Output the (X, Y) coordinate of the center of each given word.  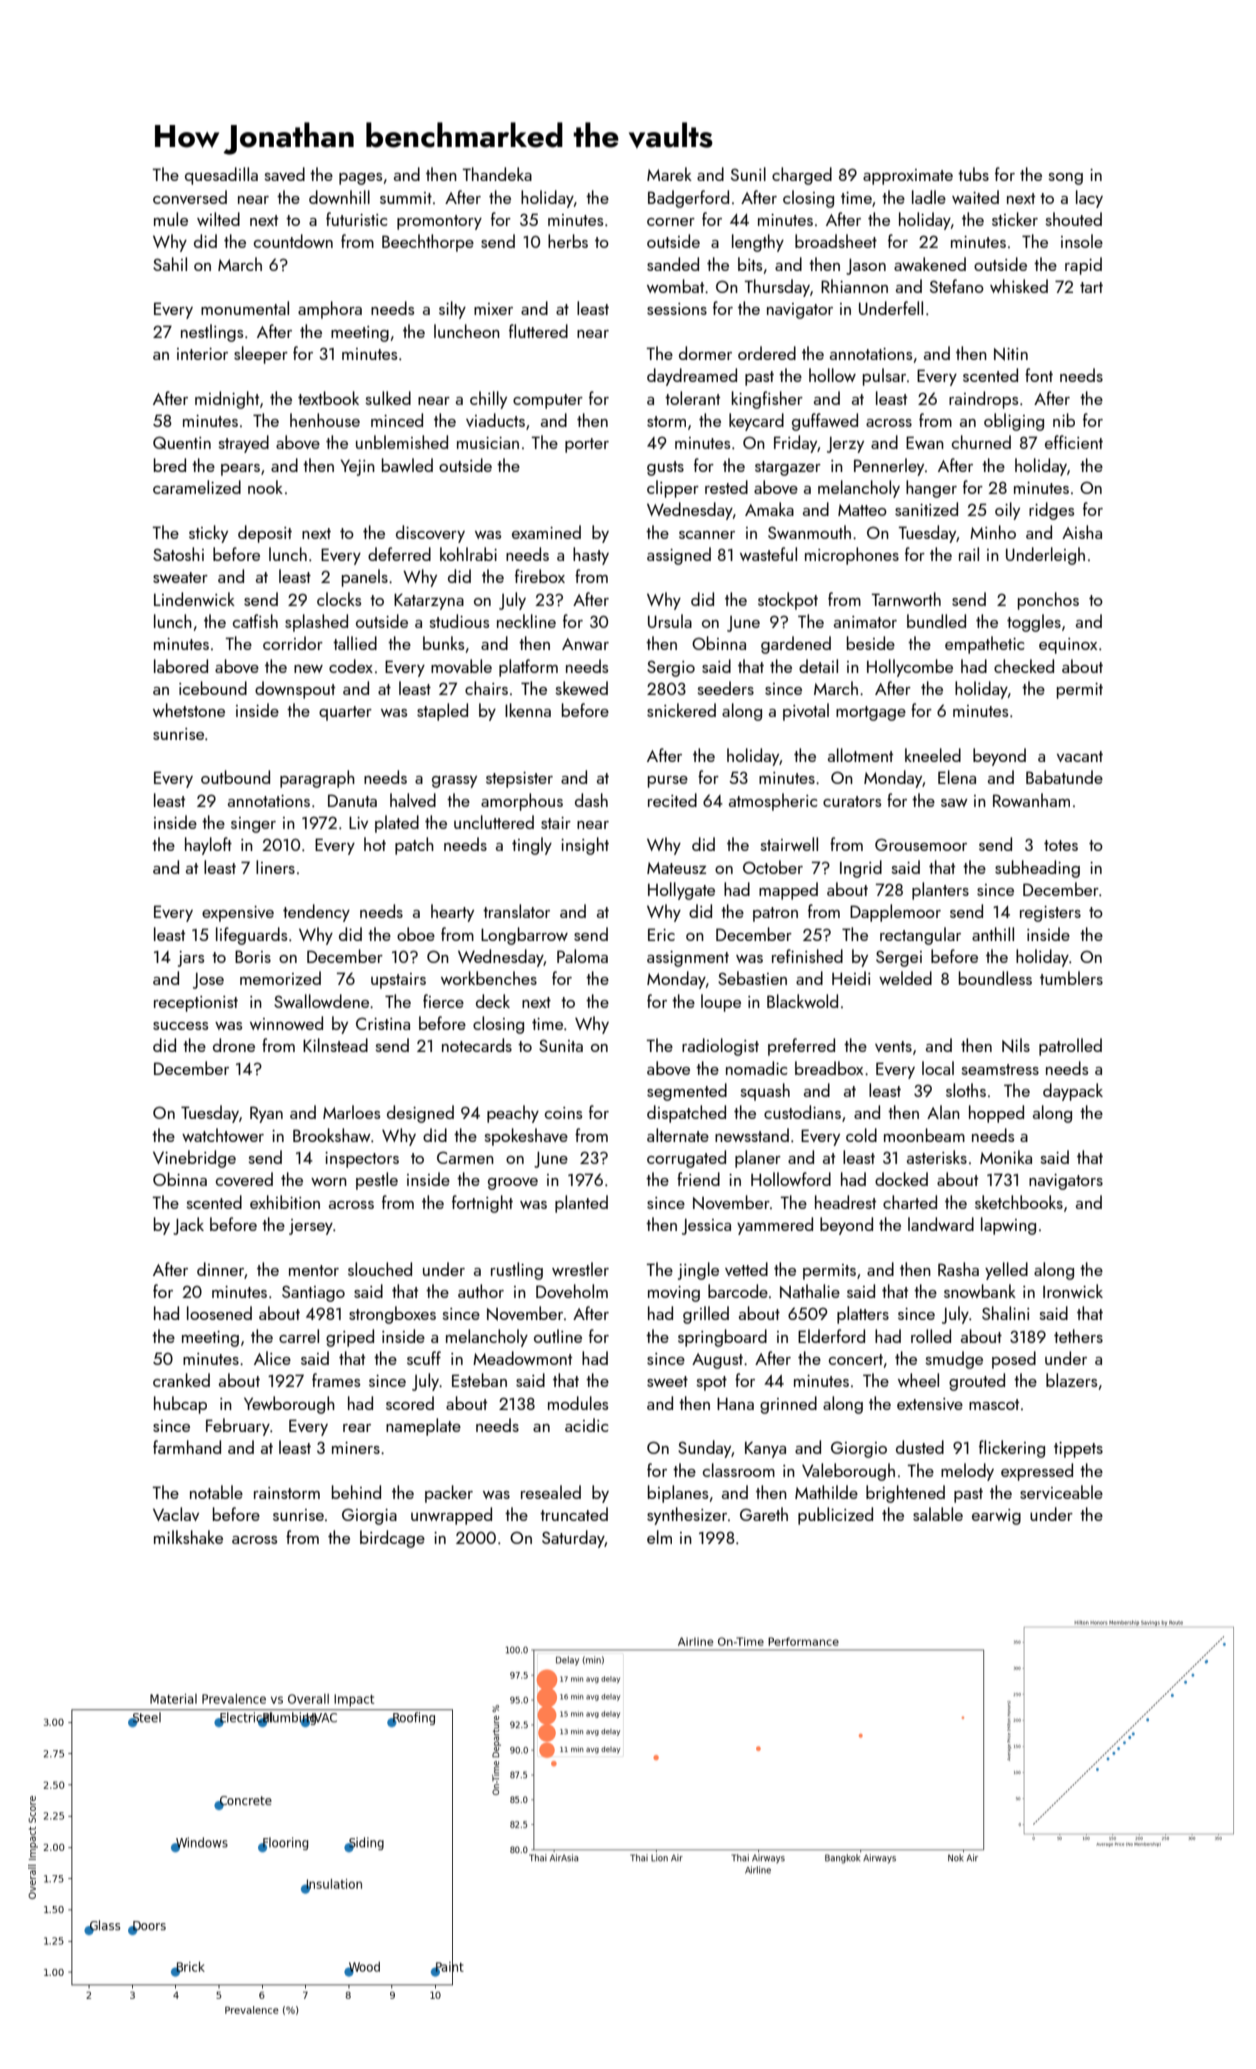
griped (350, 1338)
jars (191, 959)
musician (488, 443)
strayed (244, 444)
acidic (586, 1425)
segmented (687, 1092)
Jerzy (845, 444)
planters (940, 891)
